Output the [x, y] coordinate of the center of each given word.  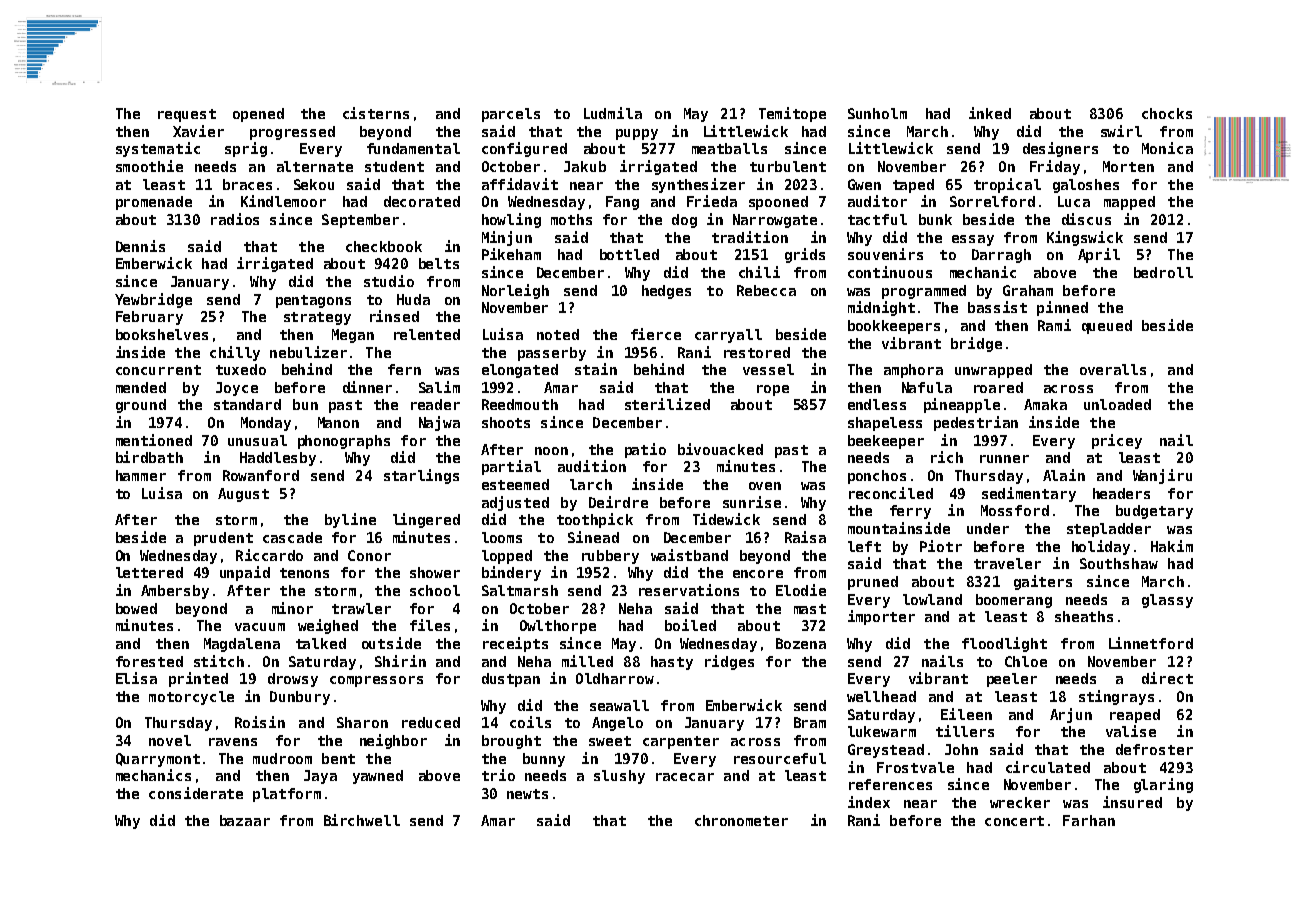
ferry [910, 512]
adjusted [515, 503]
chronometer [741, 820]
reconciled [891, 493]
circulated [1048, 767]
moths [571, 219]
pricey [1117, 441]
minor [292, 608]
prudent [223, 539]
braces [247, 184]
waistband [689, 555]
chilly [235, 353]
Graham [1028, 290]
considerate [196, 793]
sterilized [667, 404]
